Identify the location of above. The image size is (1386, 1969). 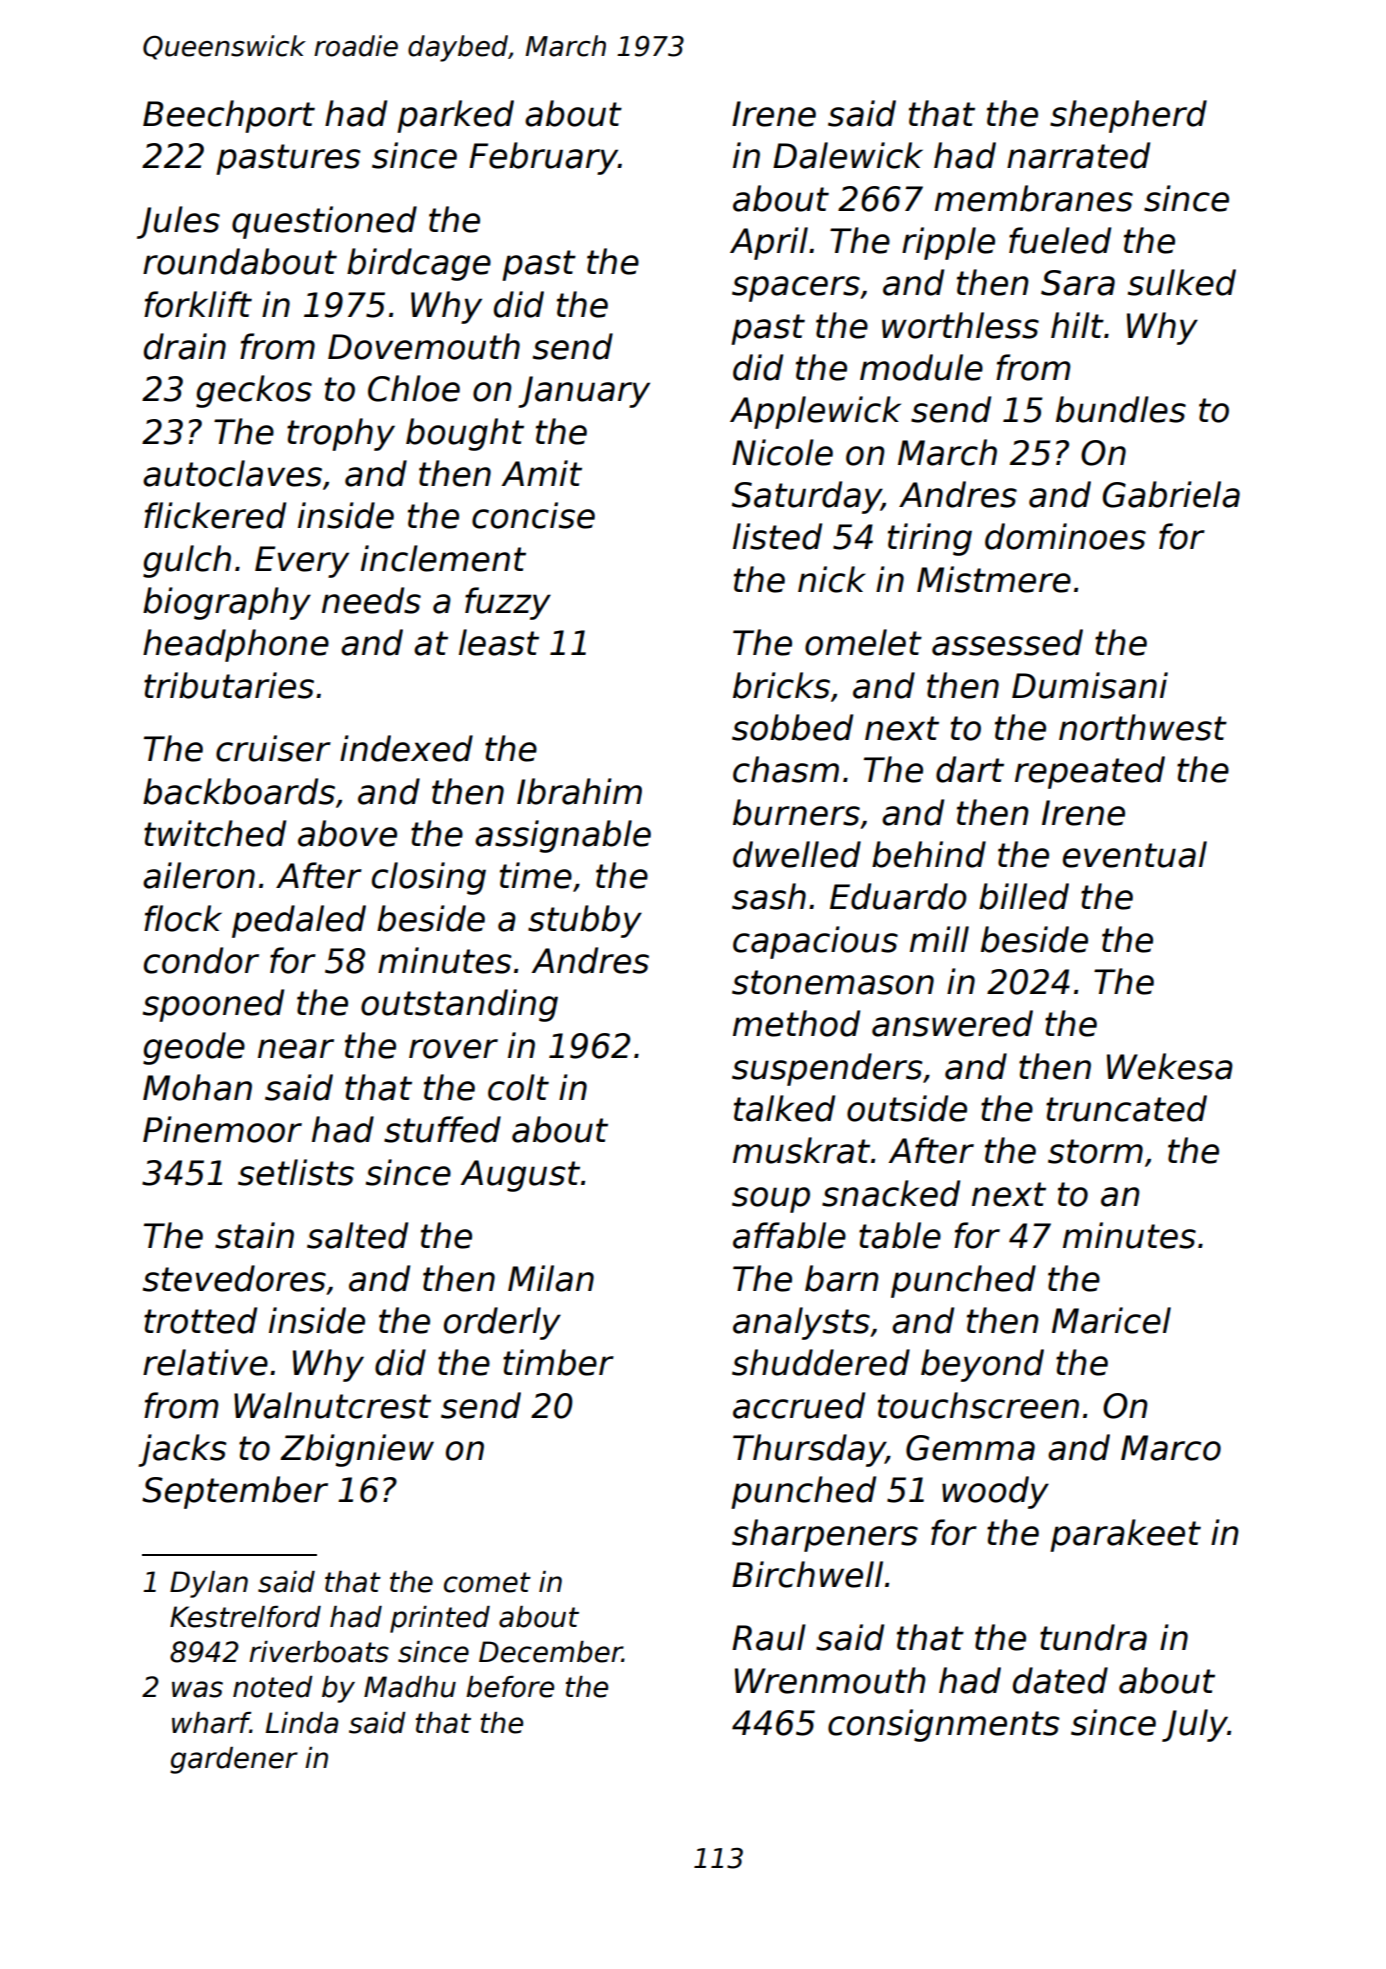
(347, 833).
